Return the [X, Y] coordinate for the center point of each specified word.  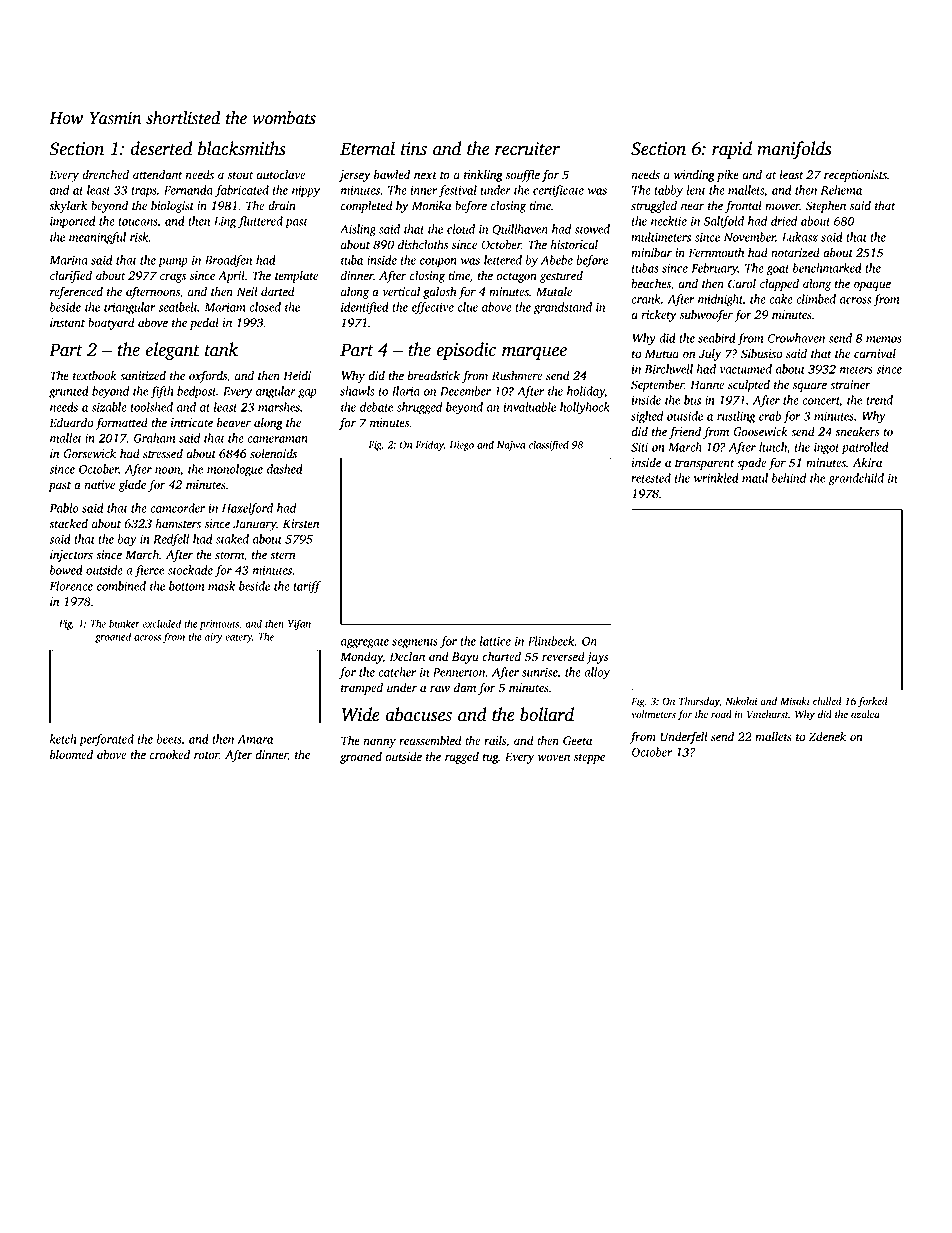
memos [884, 339]
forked [873, 702]
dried [784, 221]
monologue [235, 470]
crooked [170, 755]
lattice [495, 641]
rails [495, 741]
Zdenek [827, 737]
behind [789, 478]
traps [144, 192]
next [425, 176]
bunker [124, 623]
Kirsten [301, 524]
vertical [401, 292]
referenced [76, 292]
